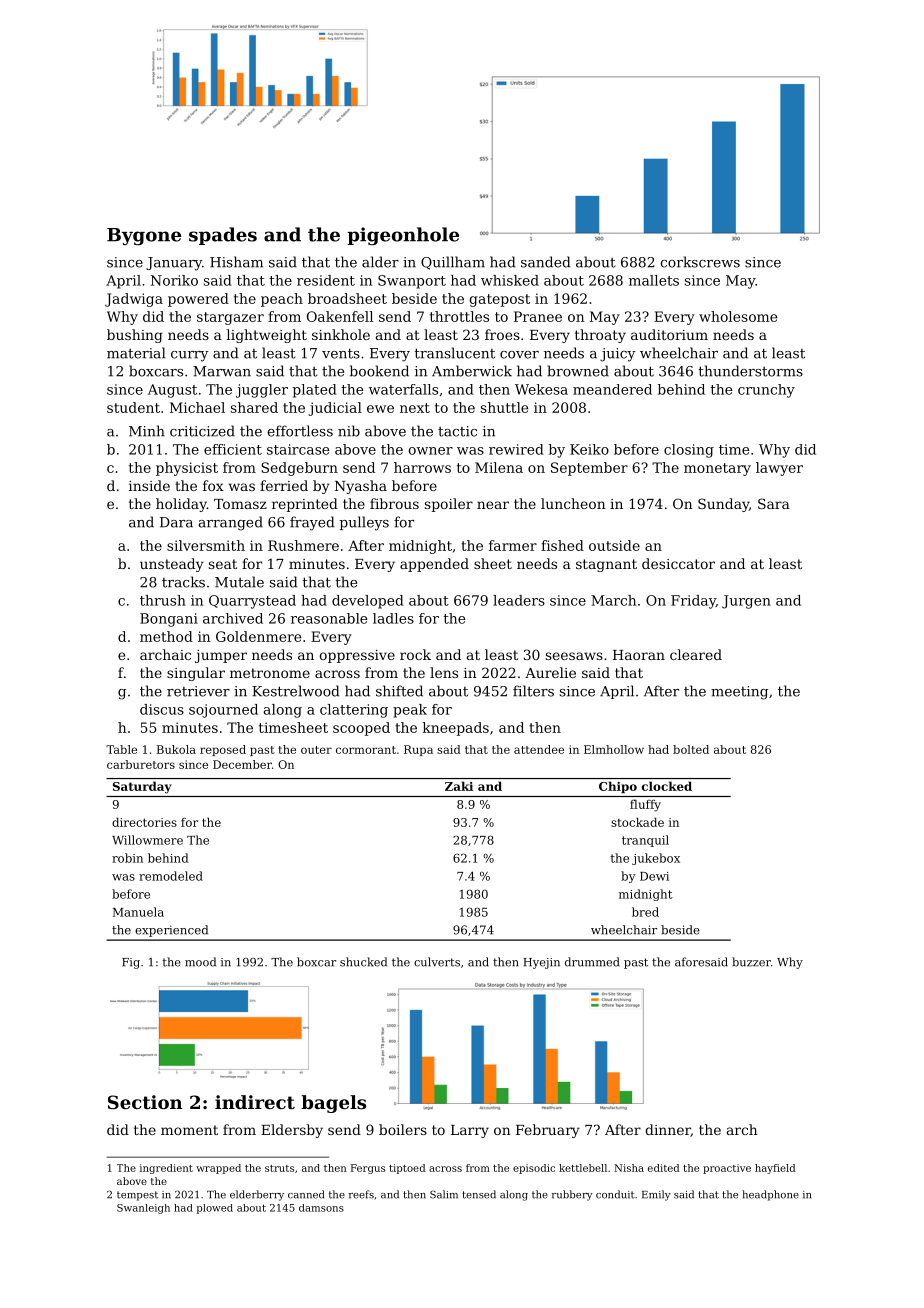 This screenshot has height=1308, width=924. What do you see at coordinates (316, 750) in the screenshot?
I see `outer` at bounding box center [316, 750].
